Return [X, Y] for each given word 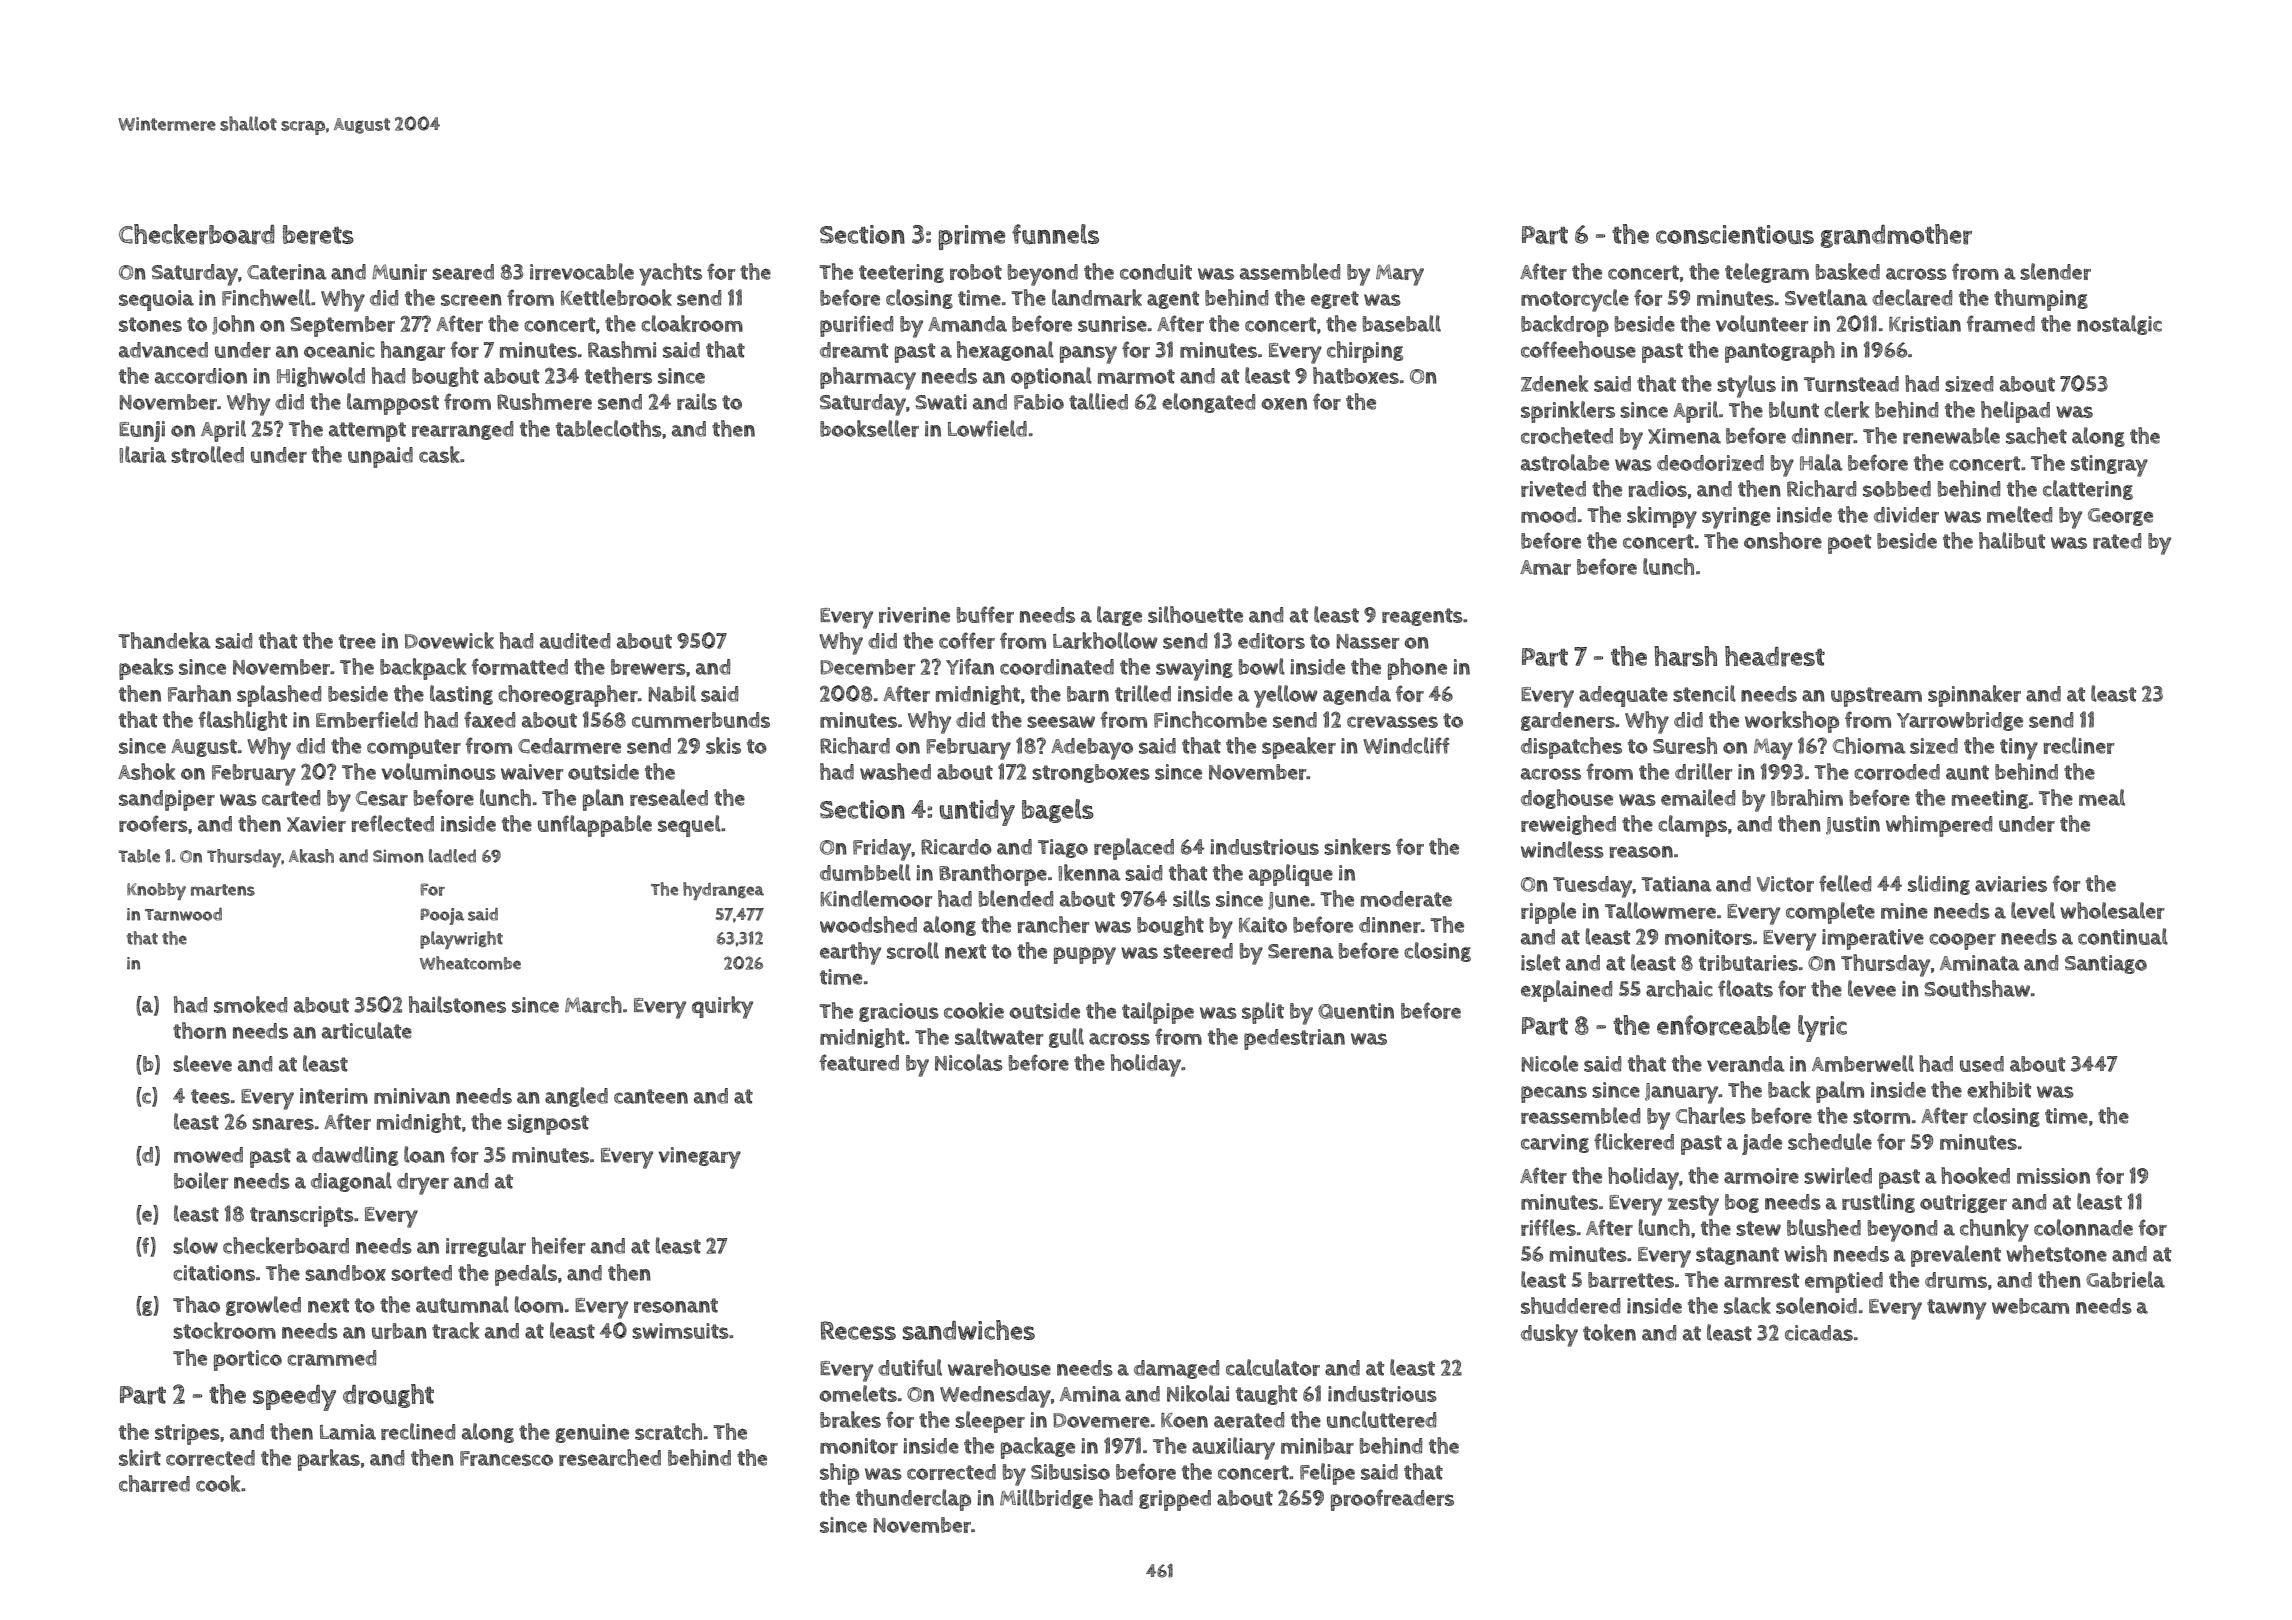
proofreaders [1392, 1500]
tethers [618, 375]
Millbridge [1046, 1499]
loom [539, 1304]
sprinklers [1568, 412]
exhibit [1999, 1089]
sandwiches [969, 1330]
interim [334, 1096]
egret [1335, 300]
